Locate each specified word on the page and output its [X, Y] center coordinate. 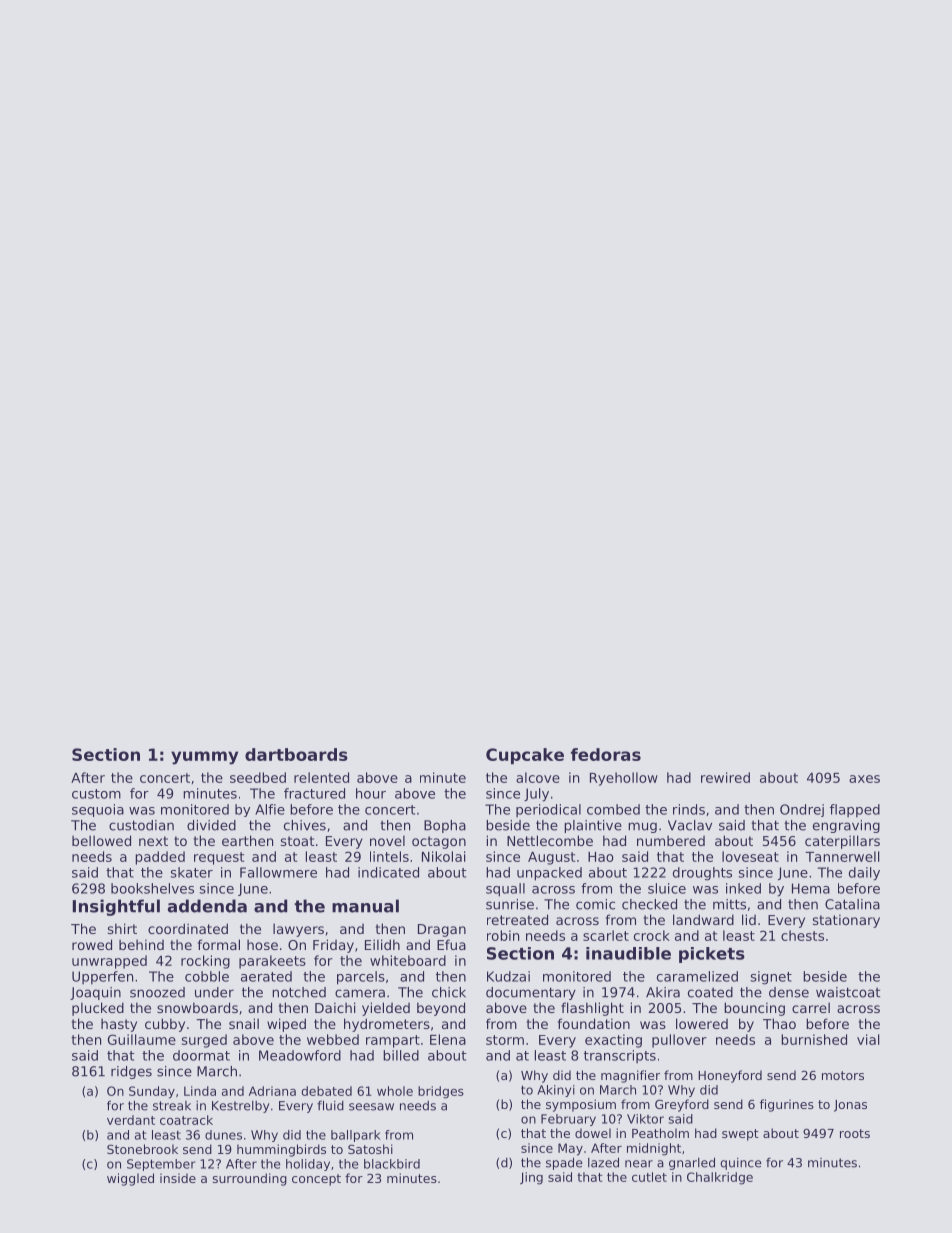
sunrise [510, 904]
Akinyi [556, 1091]
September [161, 1165]
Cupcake [525, 756]
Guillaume [142, 1039]
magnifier [630, 1076]
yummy [204, 758]
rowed [92, 944]
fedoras [606, 754]
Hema [811, 888]
